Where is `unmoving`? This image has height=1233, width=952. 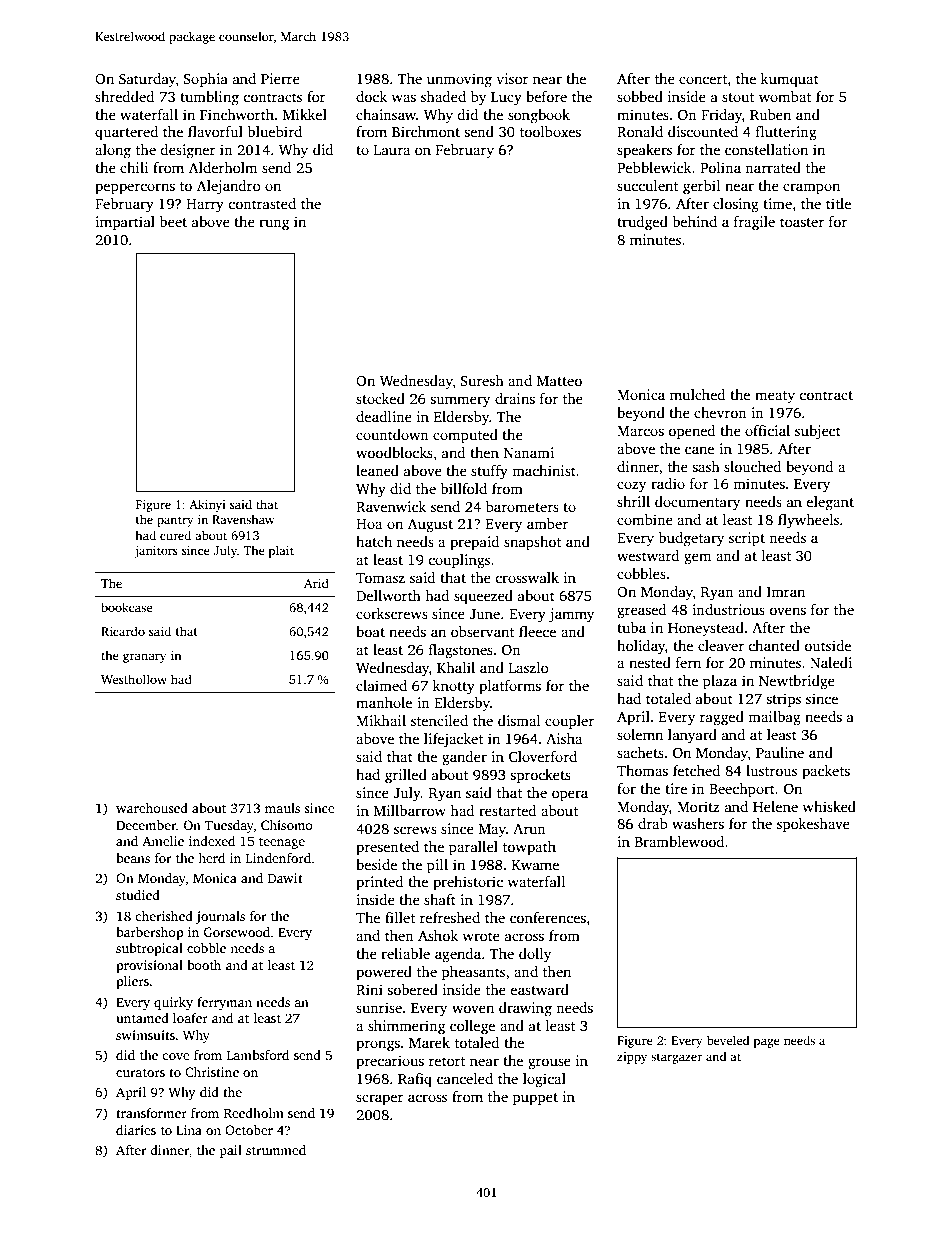 unmoving is located at coordinates (459, 80).
